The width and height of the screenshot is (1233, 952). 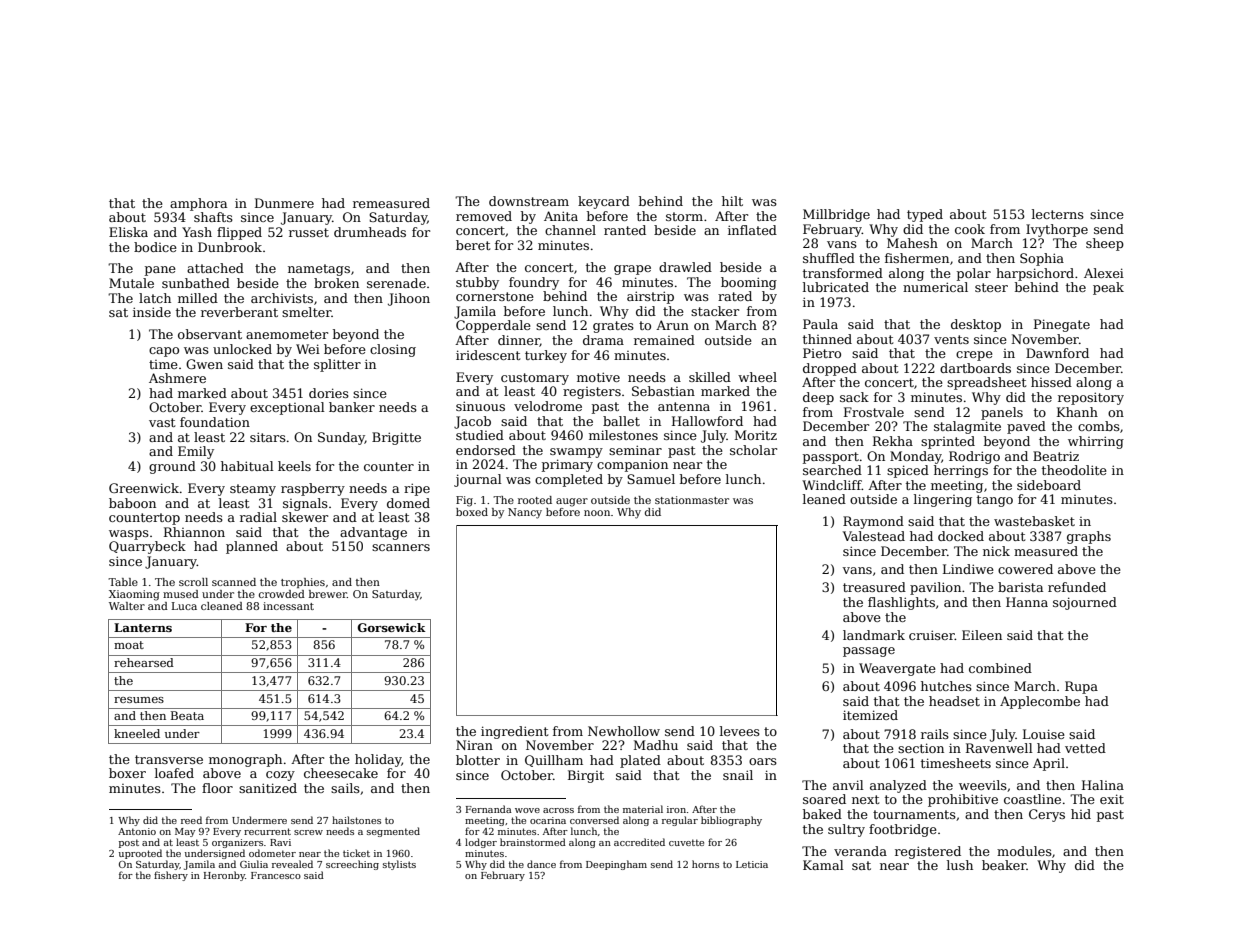 I want to click on nametags, so click(x=319, y=270).
